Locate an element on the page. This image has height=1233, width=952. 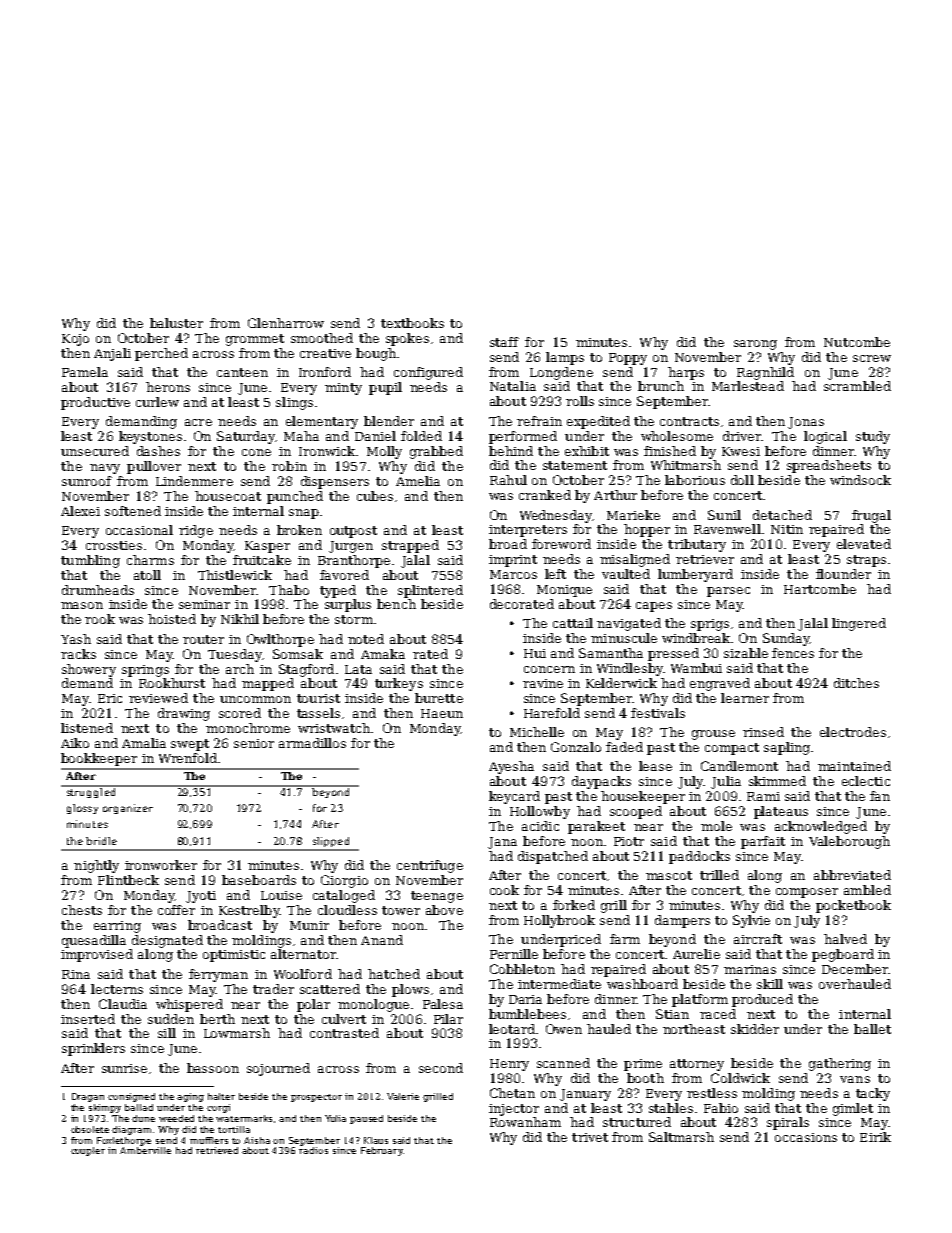
Yash is located at coordinates (76, 639).
